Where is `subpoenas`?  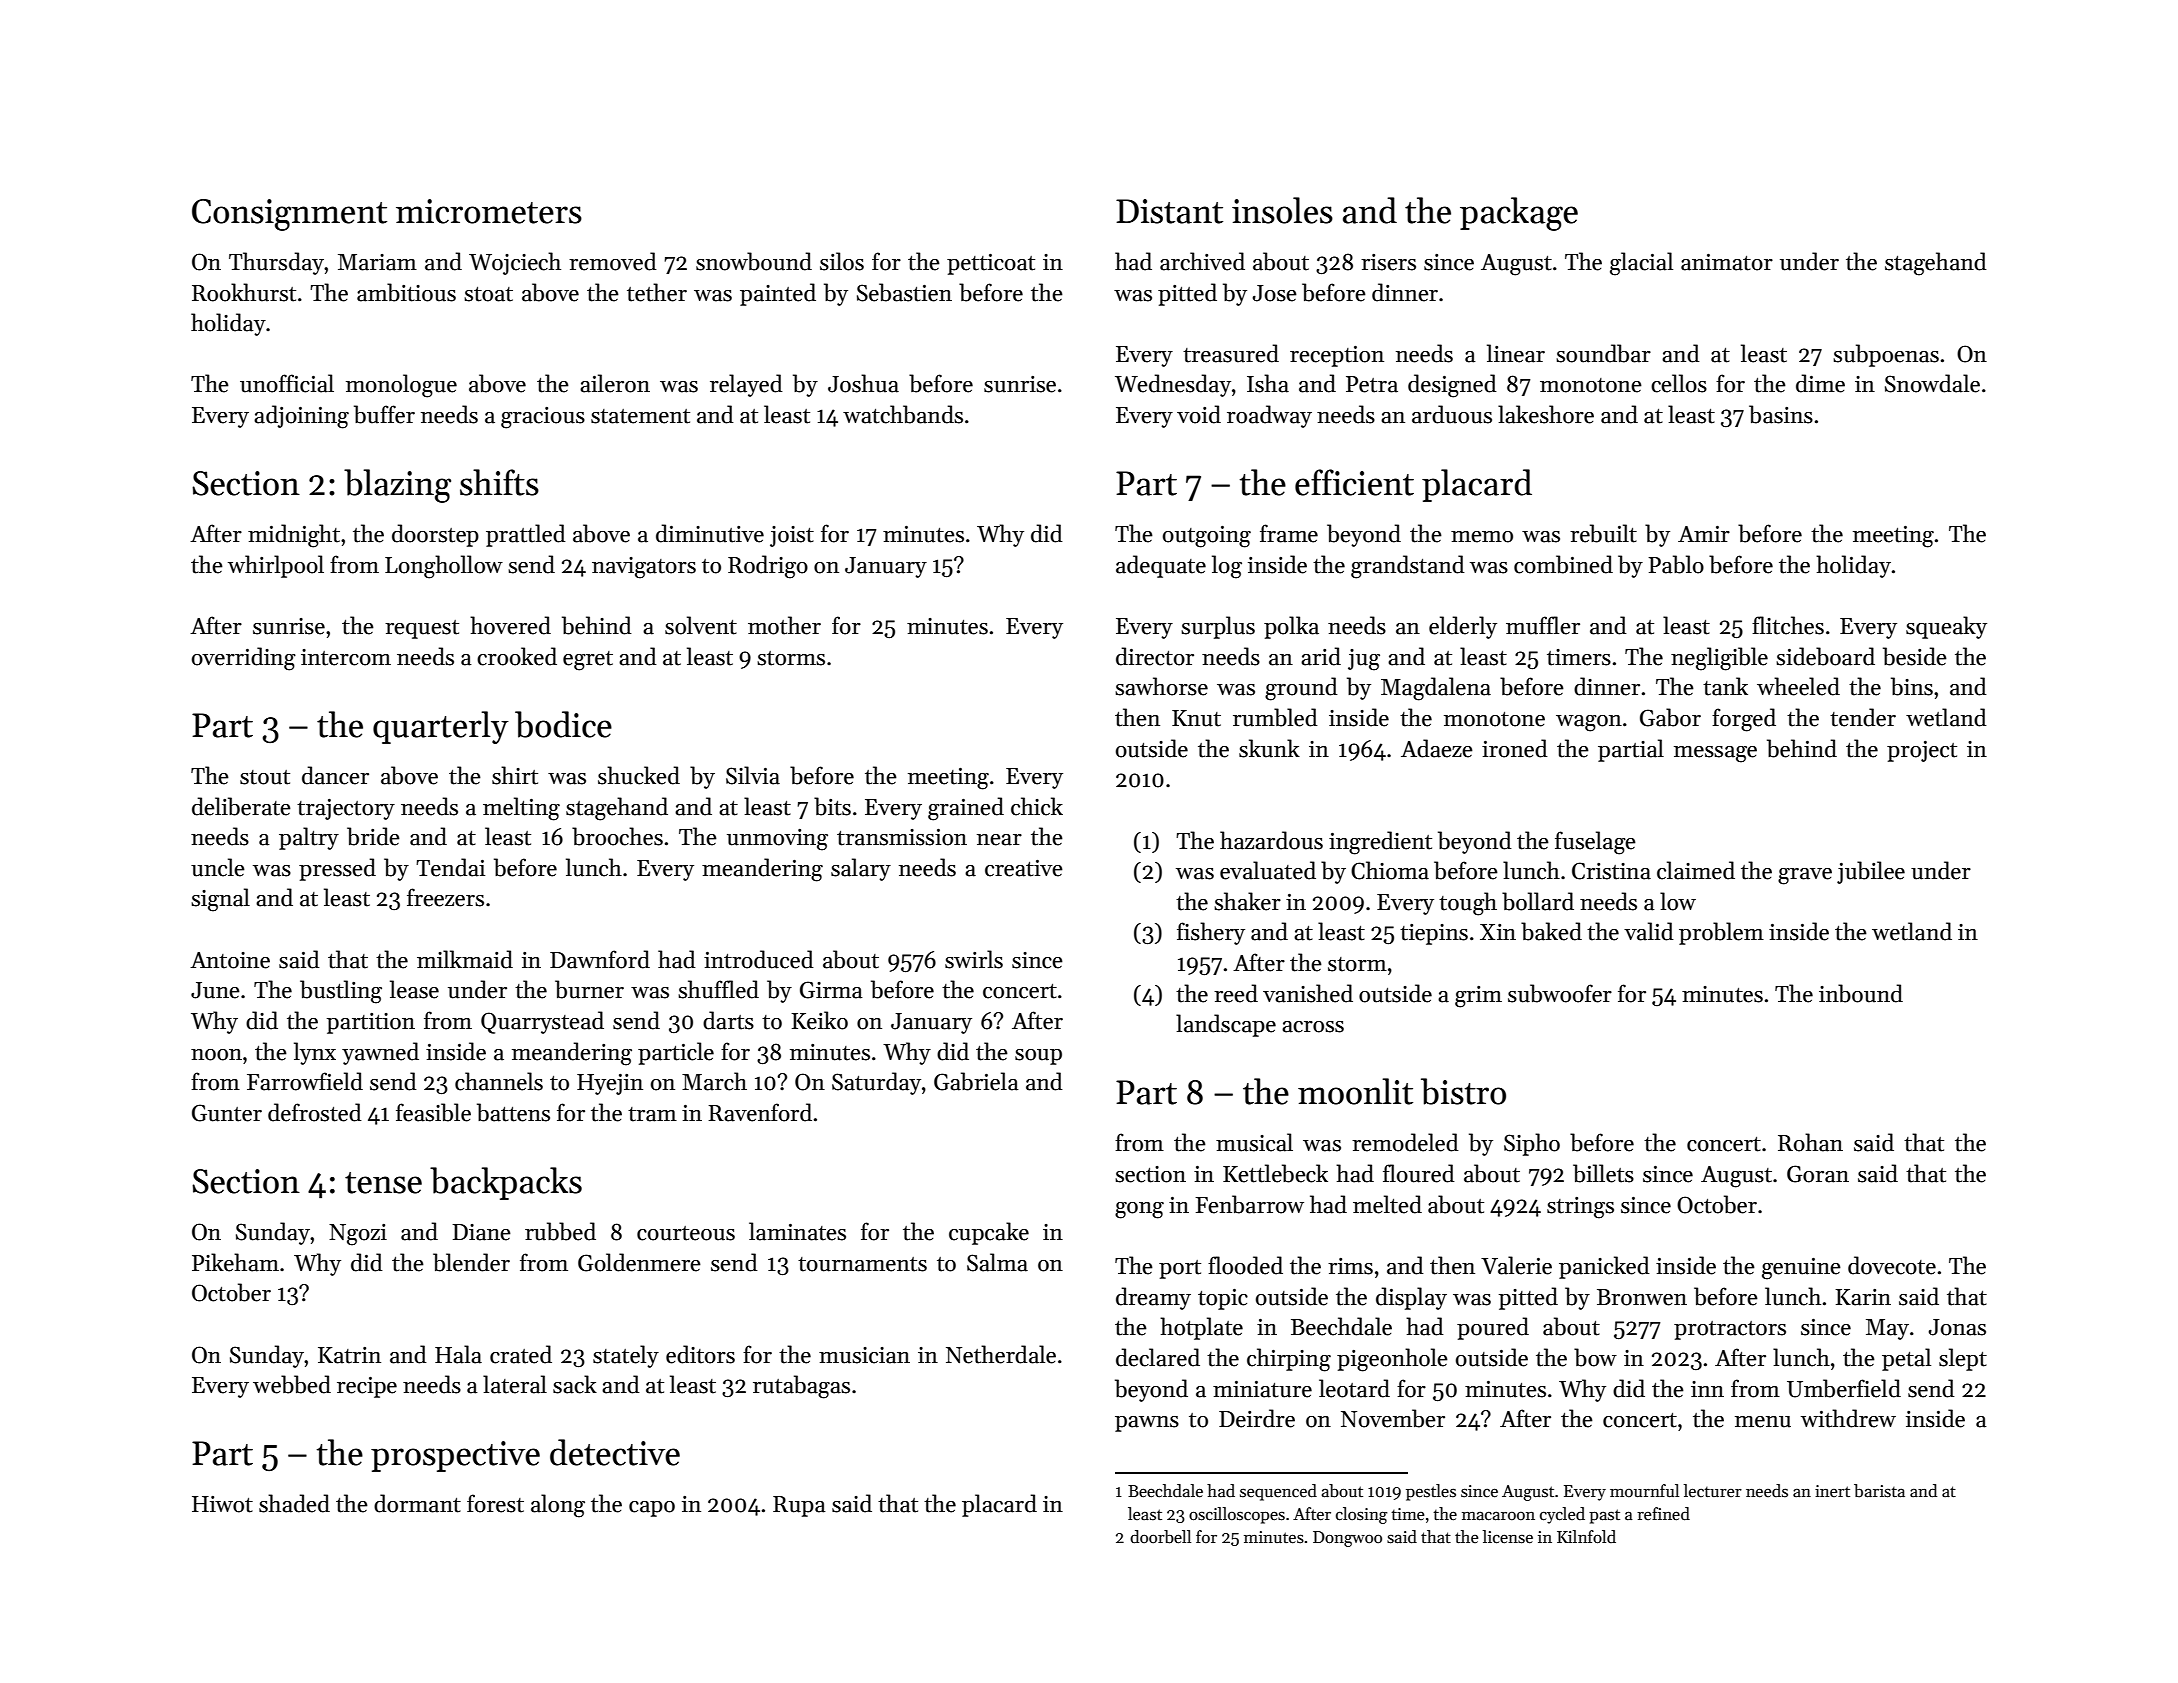
subpoenas is located at coordinates (1886, 355).
